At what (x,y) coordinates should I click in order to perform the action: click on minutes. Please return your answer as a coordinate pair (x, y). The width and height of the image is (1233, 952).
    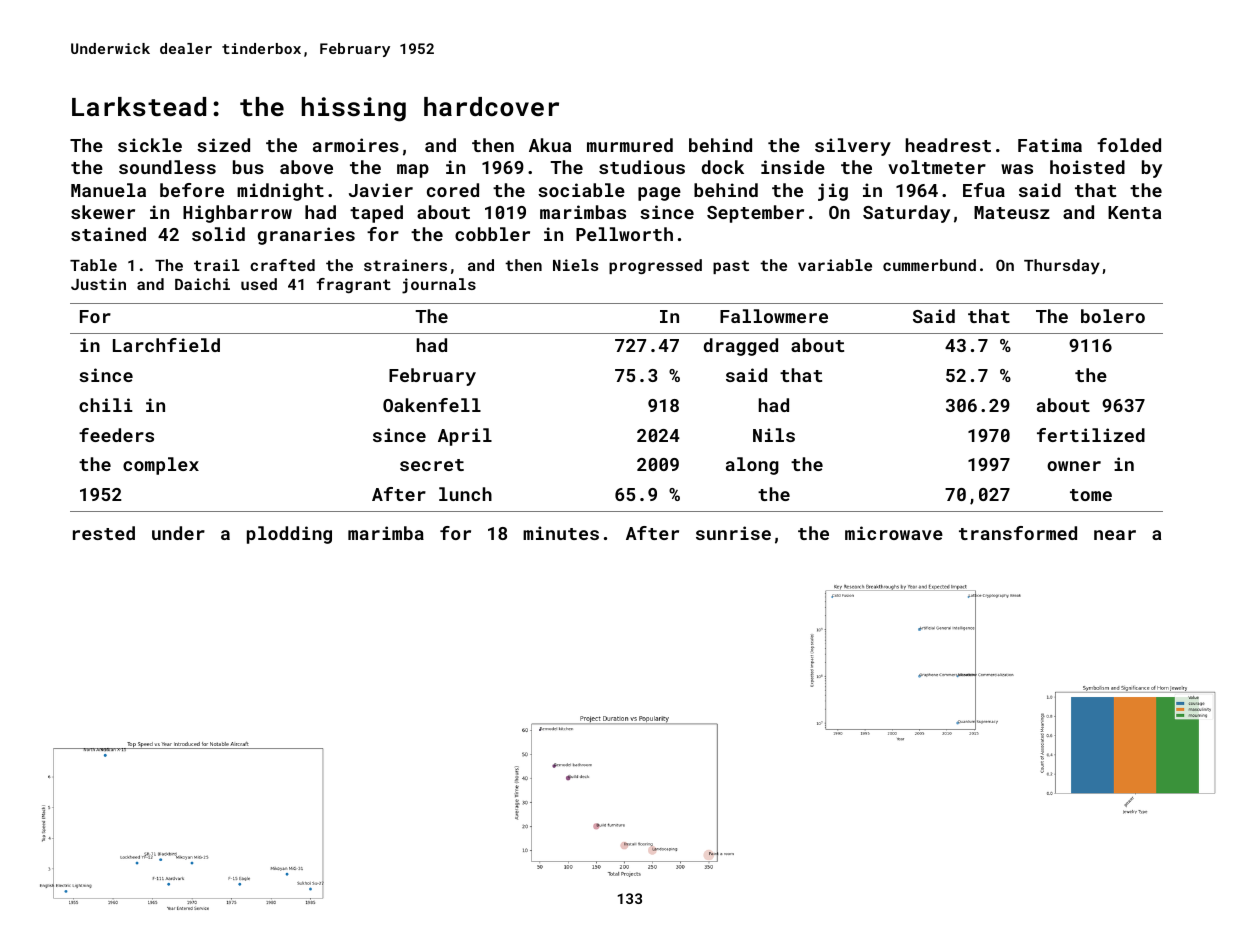
    Looking at the image, I should click on (561, 533).
